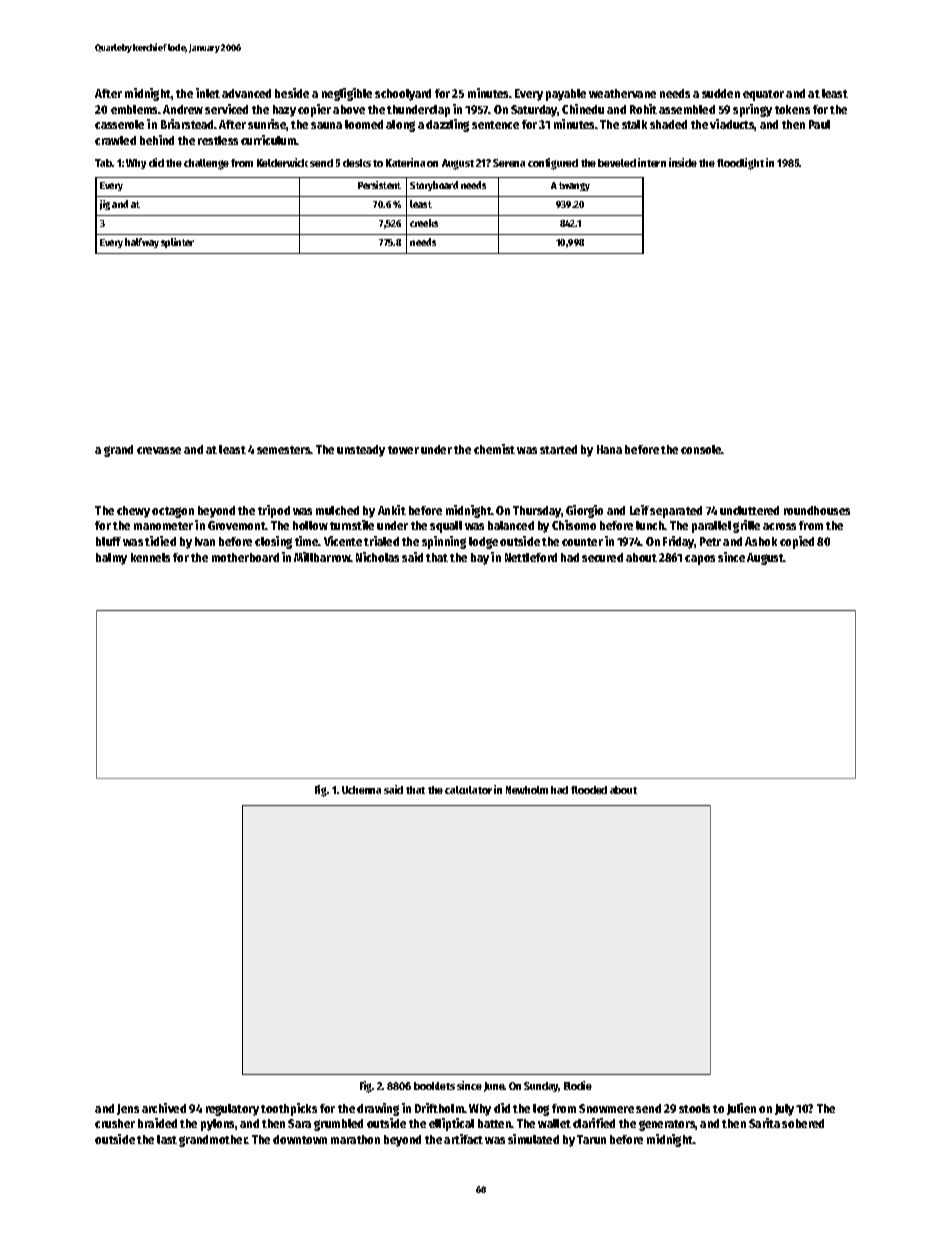 This document has width=952, height=1233. I want to click on Hana, so click(609, 449).
